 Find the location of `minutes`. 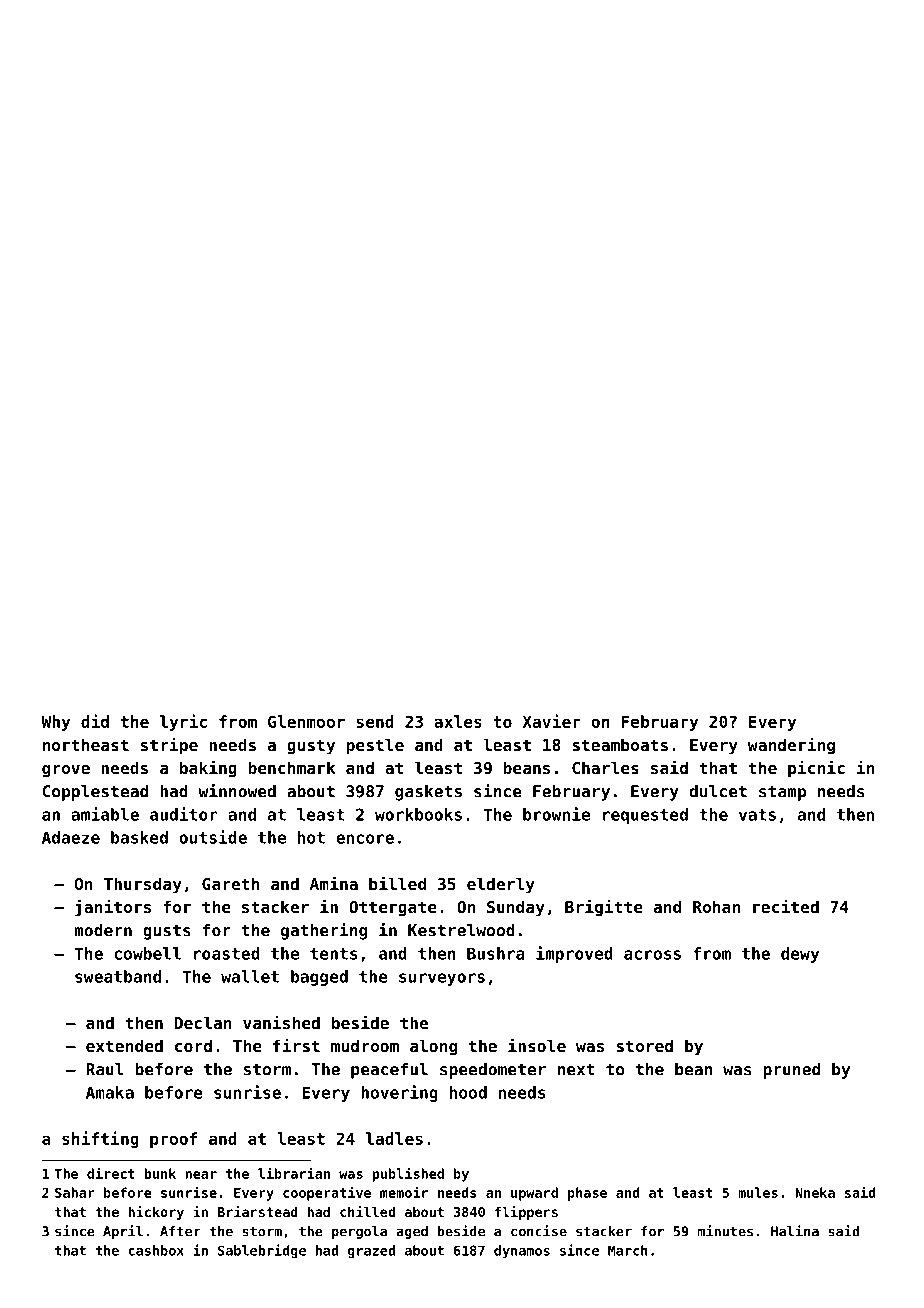

minutes is located at coordinates (725, 1231).
